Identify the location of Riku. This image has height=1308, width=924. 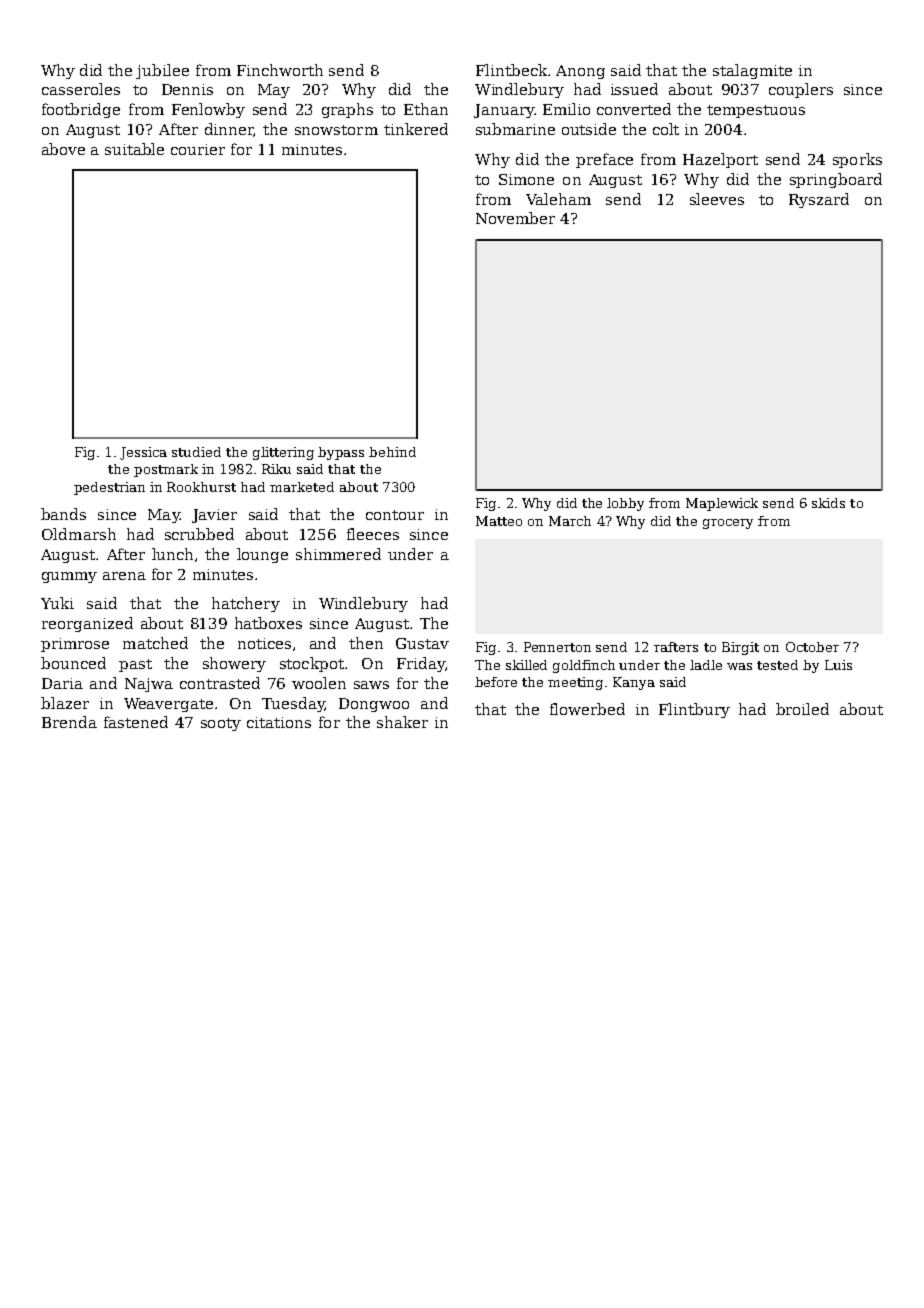
(276, 469).
